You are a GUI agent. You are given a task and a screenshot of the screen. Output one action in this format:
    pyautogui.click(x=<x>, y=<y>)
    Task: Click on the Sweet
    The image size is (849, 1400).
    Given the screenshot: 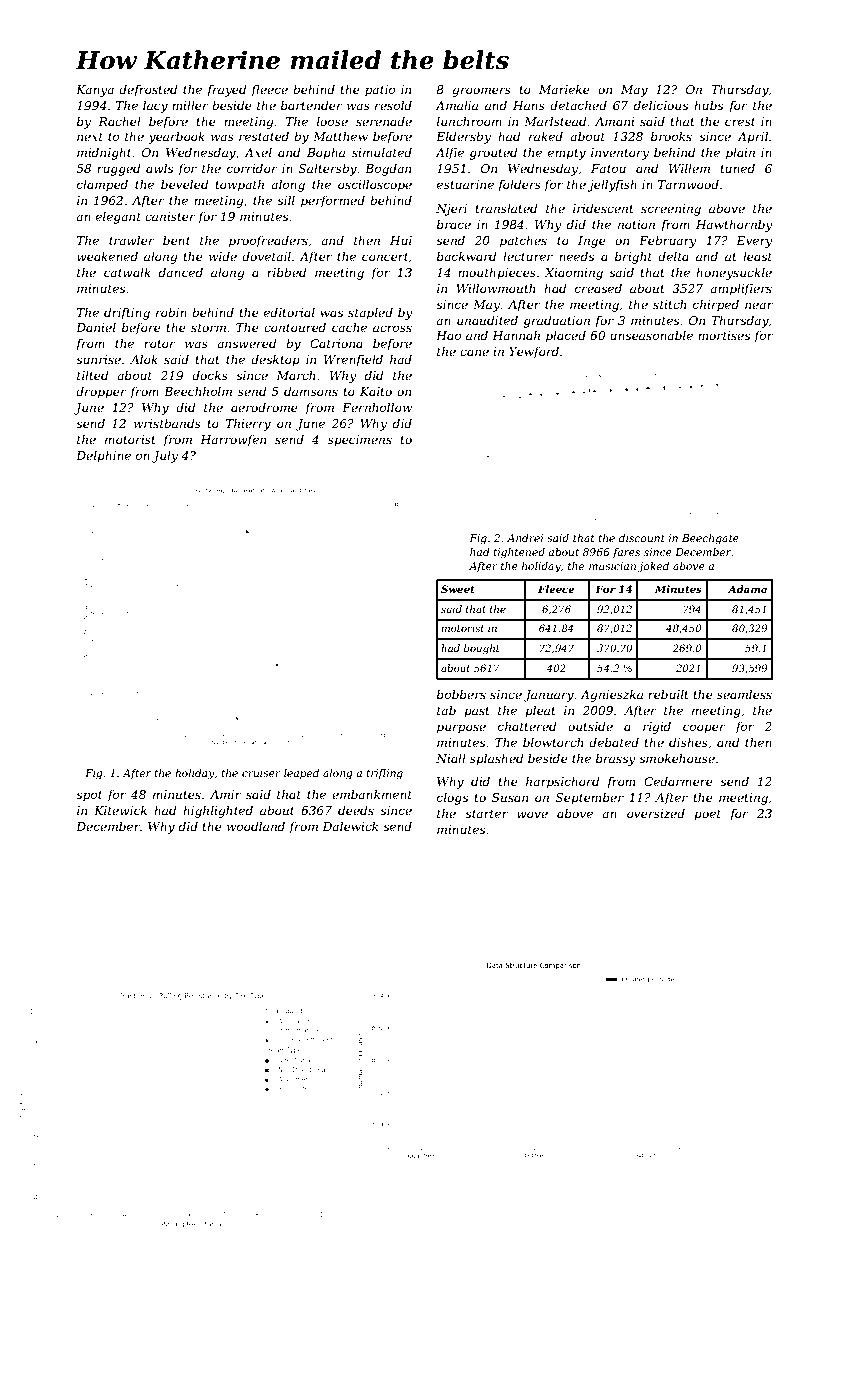 What is the action you would take?
    pyautogui.click(x=457, y=589)
